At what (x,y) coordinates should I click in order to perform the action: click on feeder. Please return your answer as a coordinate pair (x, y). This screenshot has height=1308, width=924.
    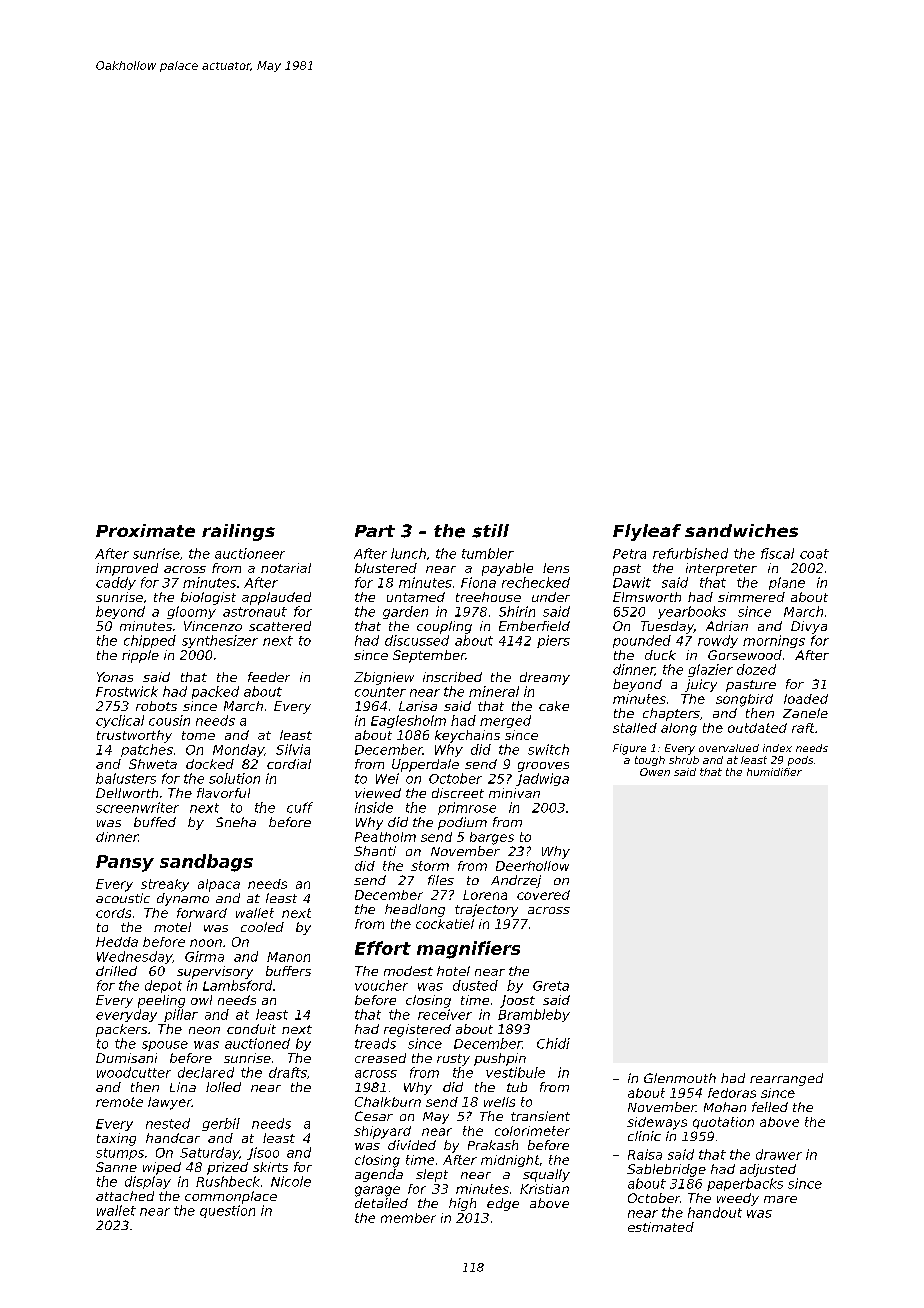
    Looking at the image, I should click on (269, 677).
